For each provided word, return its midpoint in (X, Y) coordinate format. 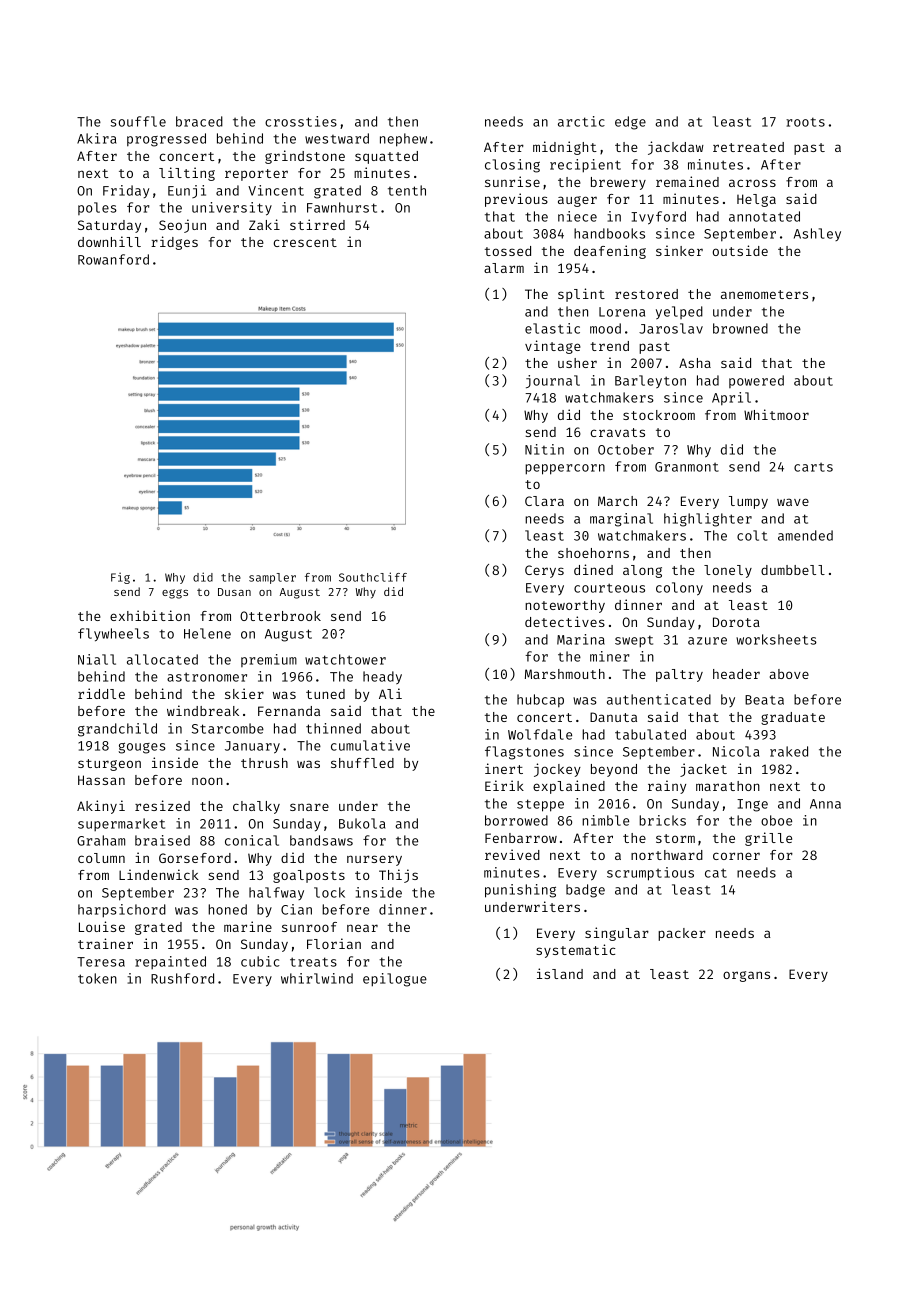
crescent (305, 242)
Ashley (817, 234)
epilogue (395, 980)
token (97, 978)
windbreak (203, 710)
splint (581, 295)
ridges (174, 243)
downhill (109, 241)
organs (746, 976)
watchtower (345, 659)
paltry (679, 675)
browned (740, 328)
